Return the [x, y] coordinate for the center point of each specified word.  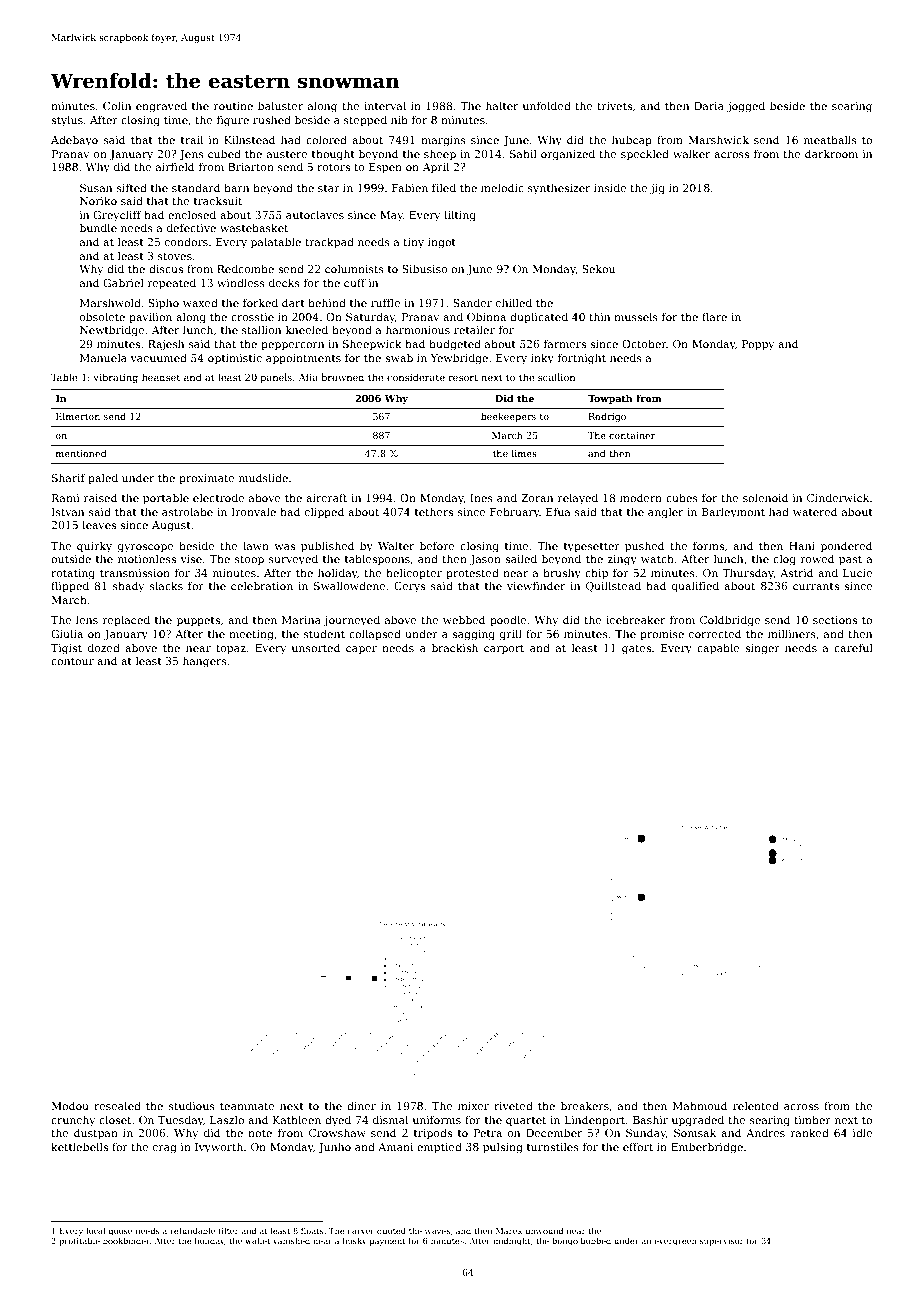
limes [524, 453]
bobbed [596, 1240]
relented [756, 1105]
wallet [258, 1240]
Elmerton [78, 416]
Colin [117, 105]
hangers [205, 662]
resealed [117, 1105]
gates [636, 650]
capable [718, 648]
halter [502, 105]
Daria [709, 106]
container [632, 435]
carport [504, 649]
